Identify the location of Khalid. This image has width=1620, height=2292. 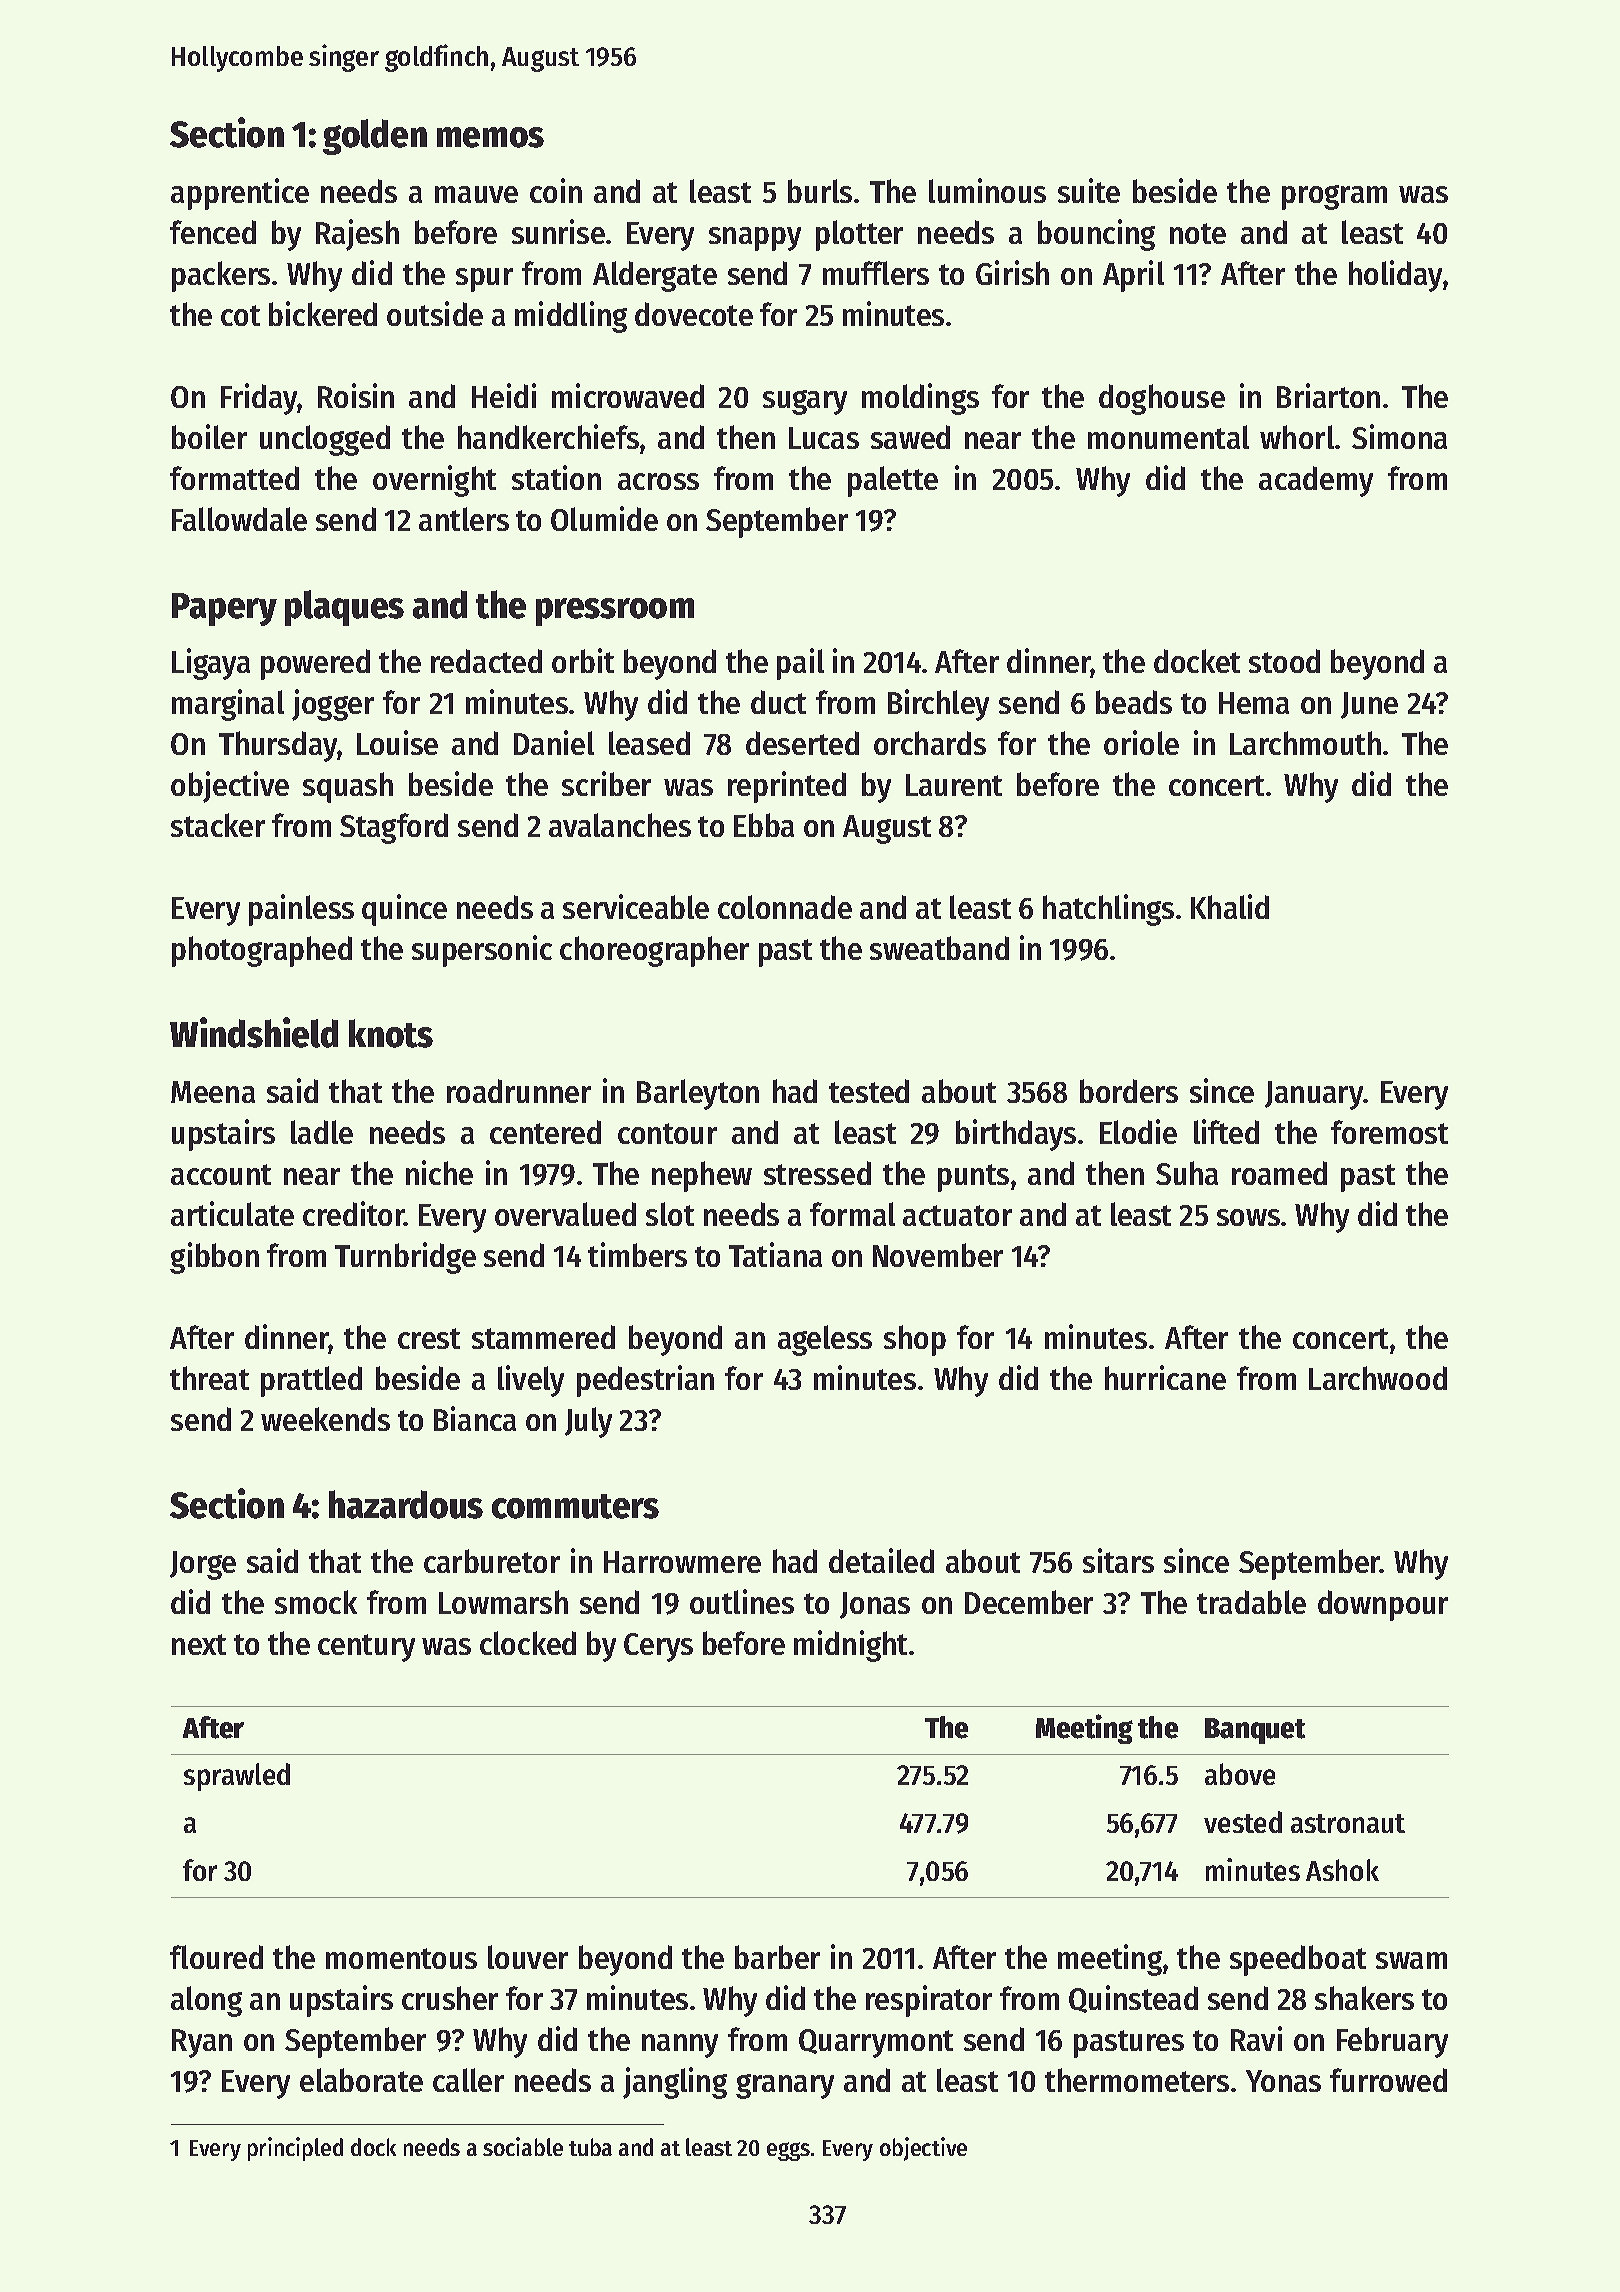
(1230, 906).
